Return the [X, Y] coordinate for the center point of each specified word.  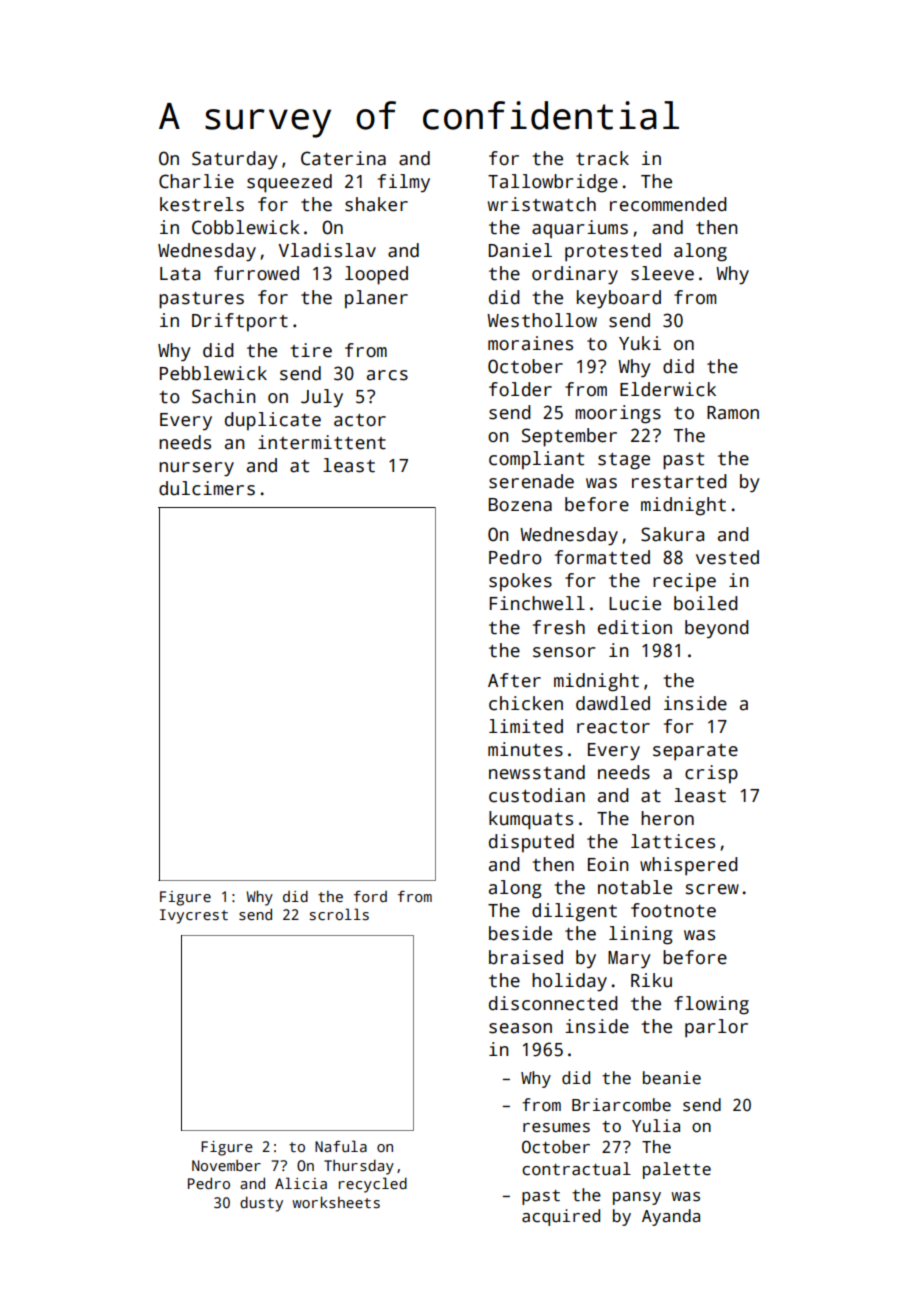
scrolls [339, 914]
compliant [536, 460]
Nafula [341, 1146]
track [602, 158]
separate [695, 752]
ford [370, 896]
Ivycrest [194, 916]
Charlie [196, 181]
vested [727, 557]
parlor [716, 1028]
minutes [525, 749]
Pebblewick [213, 373]
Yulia [656, 1126]
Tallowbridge [553, 183]
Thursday [359, 1167]
